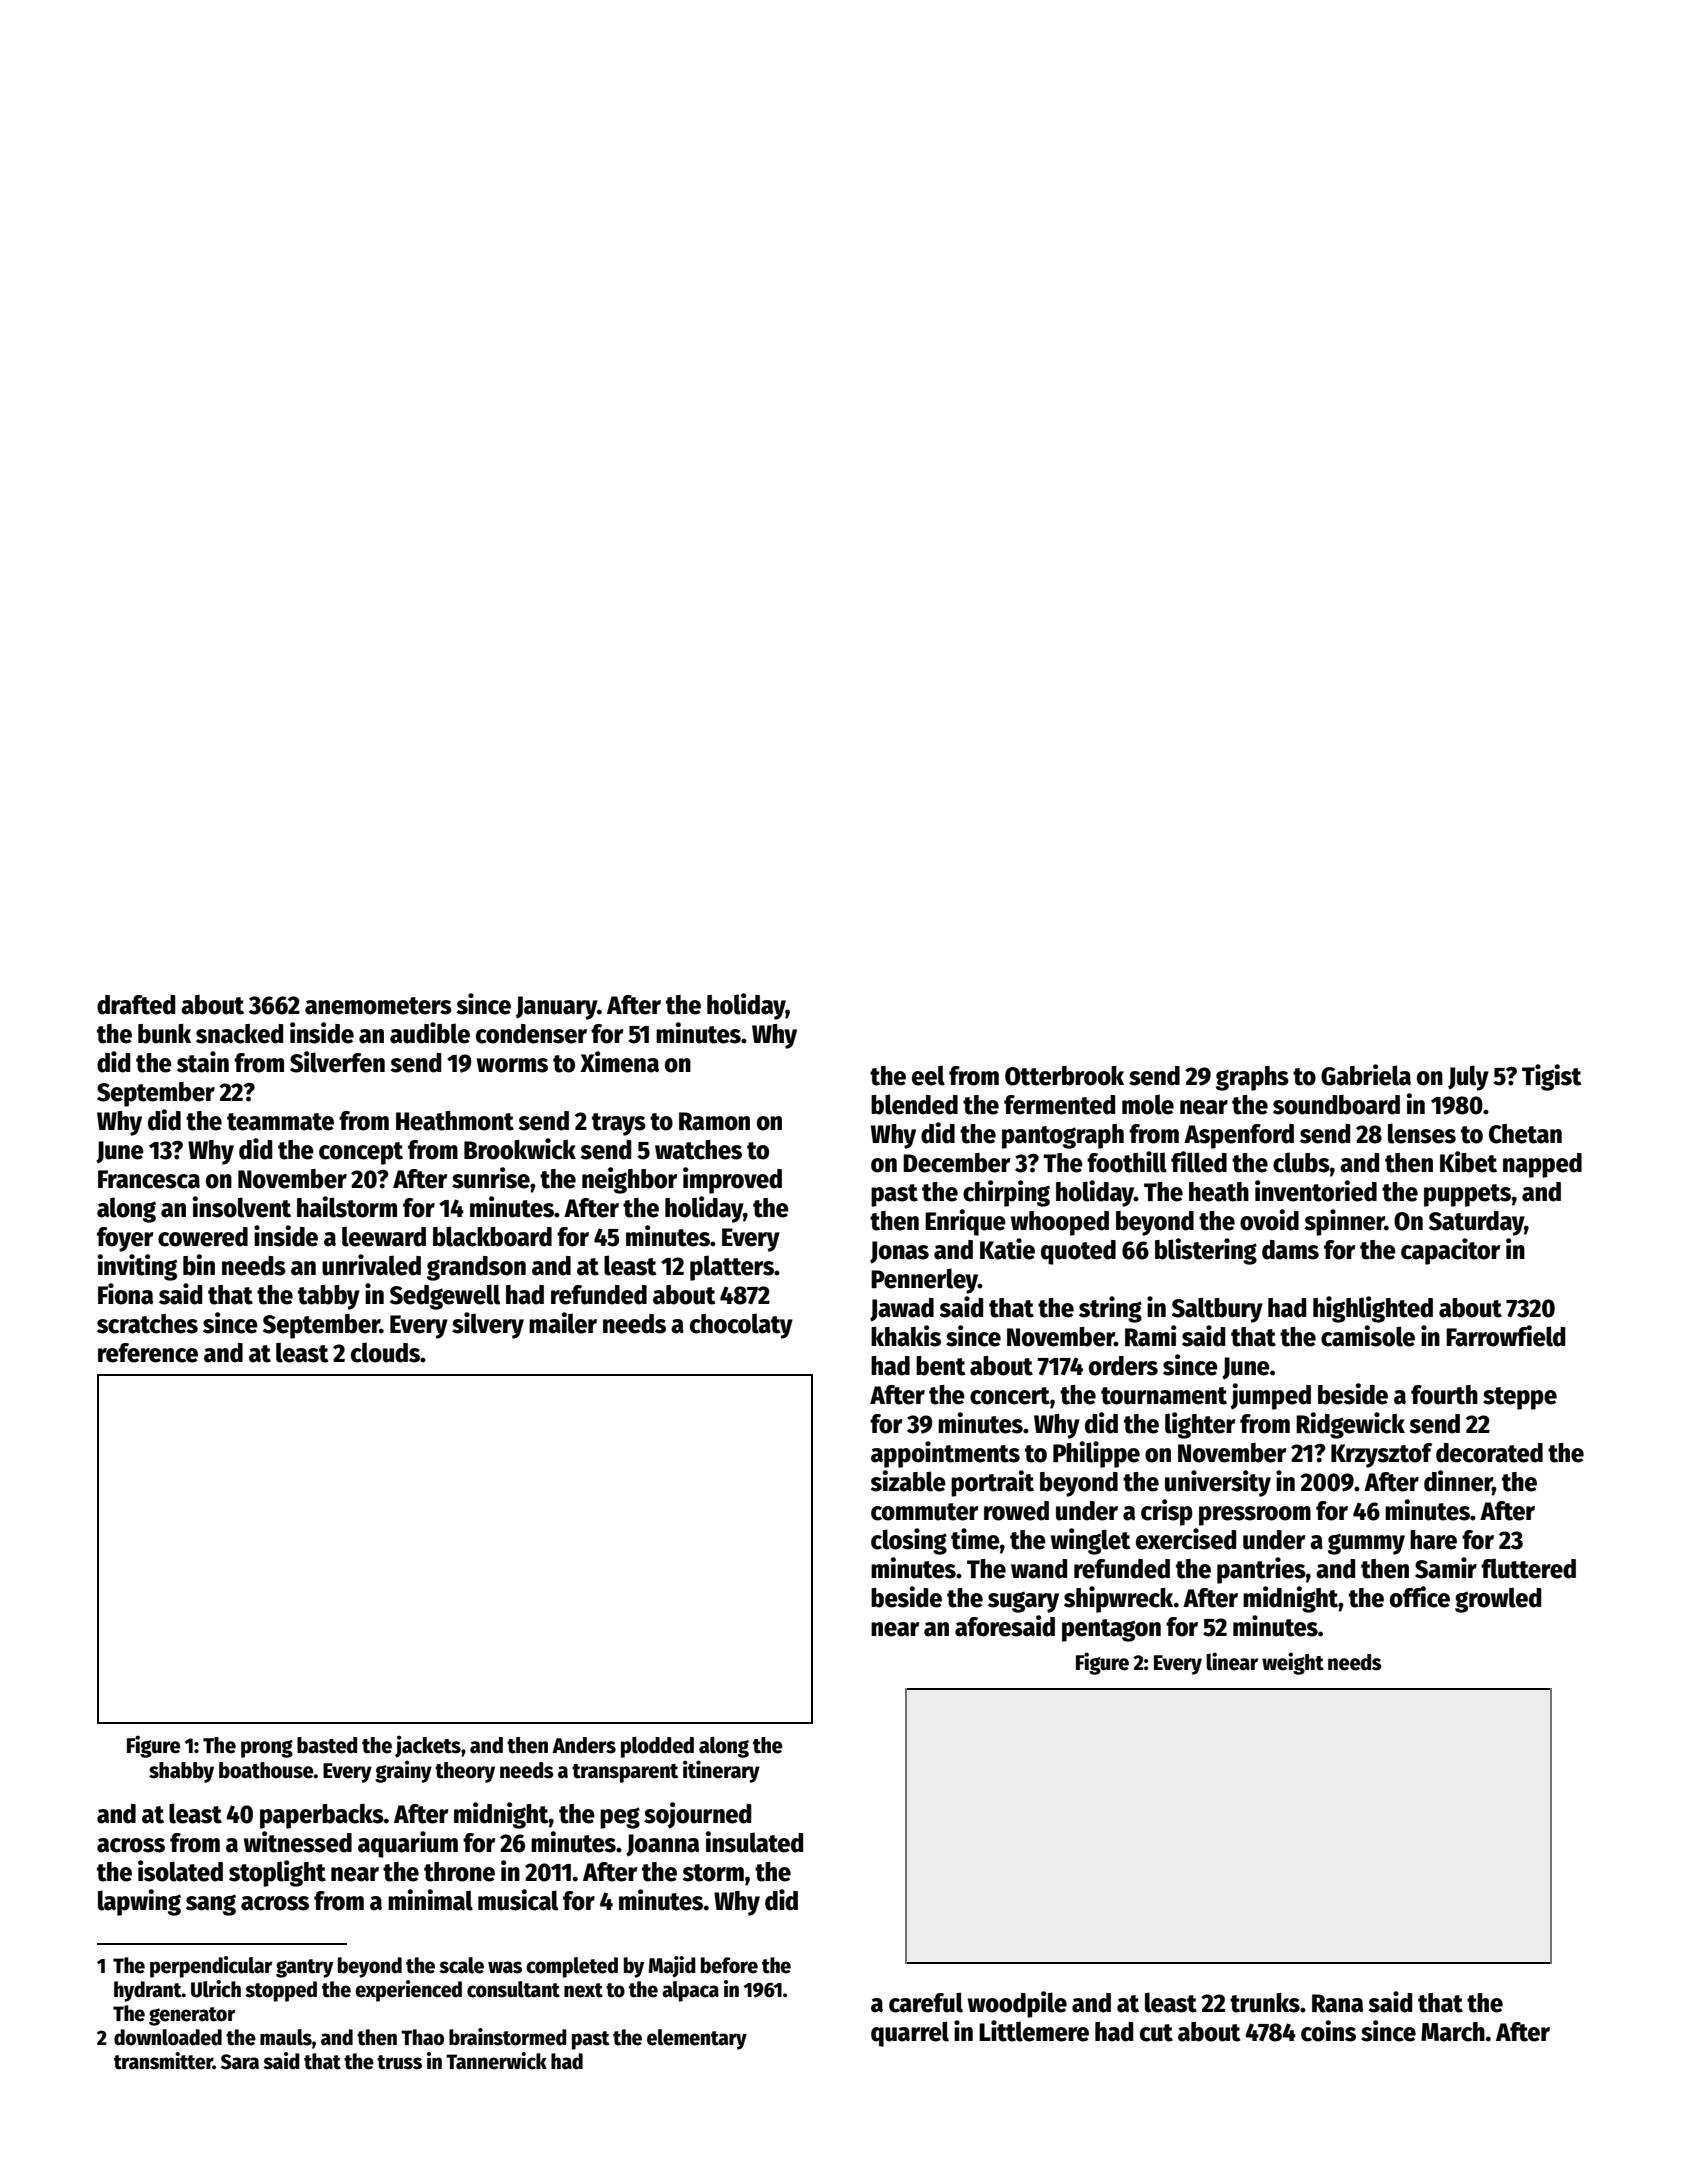 Image resolution: width=1683 pixels, height=2178 pixels. Describe the element at coordinates (909, 1541) in the screenshot. I see `closing` at that location.
